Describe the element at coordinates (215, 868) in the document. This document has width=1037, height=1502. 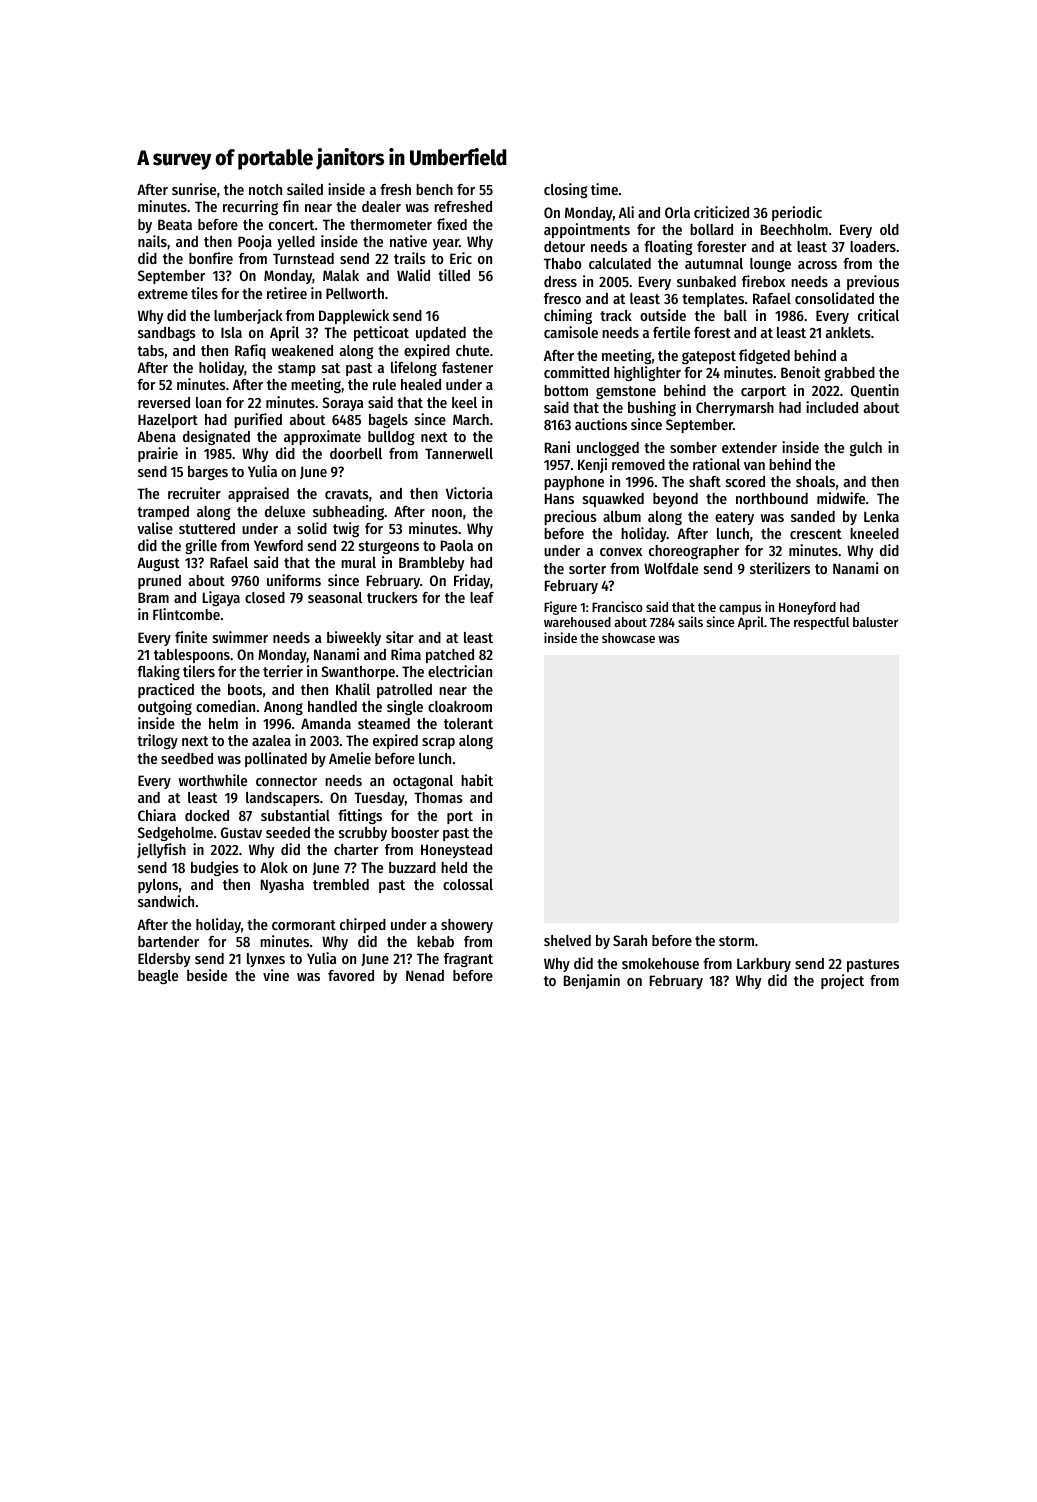
I see `budgies` at that location.
